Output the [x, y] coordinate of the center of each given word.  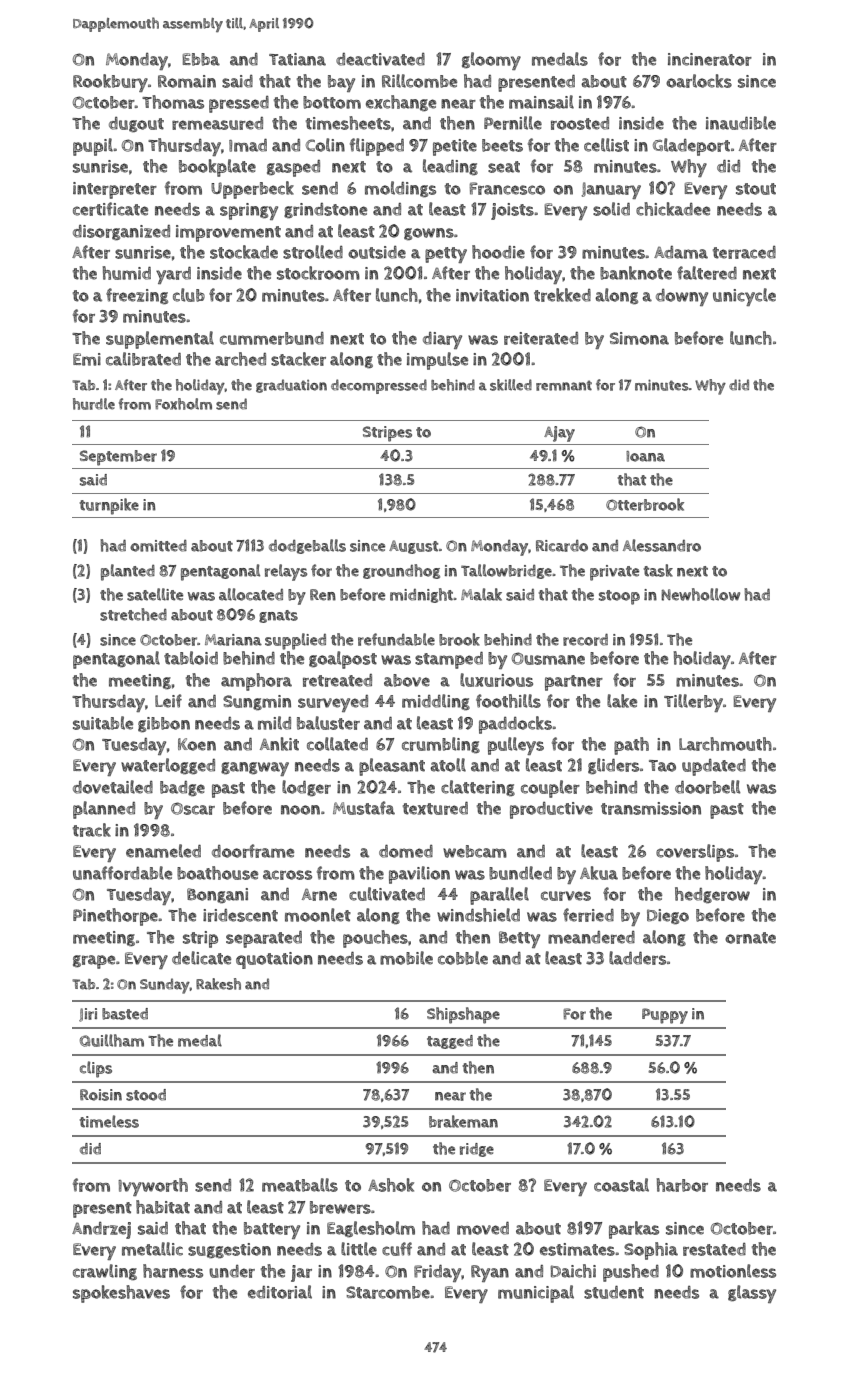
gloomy [491, 61]
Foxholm [183, 404]
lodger [306, 788]
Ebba [201, 59]
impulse [437, 361]
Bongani [217, 895]
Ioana [645, 456]
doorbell [707, 787]
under [232, 1271]
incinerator [710, 59]
